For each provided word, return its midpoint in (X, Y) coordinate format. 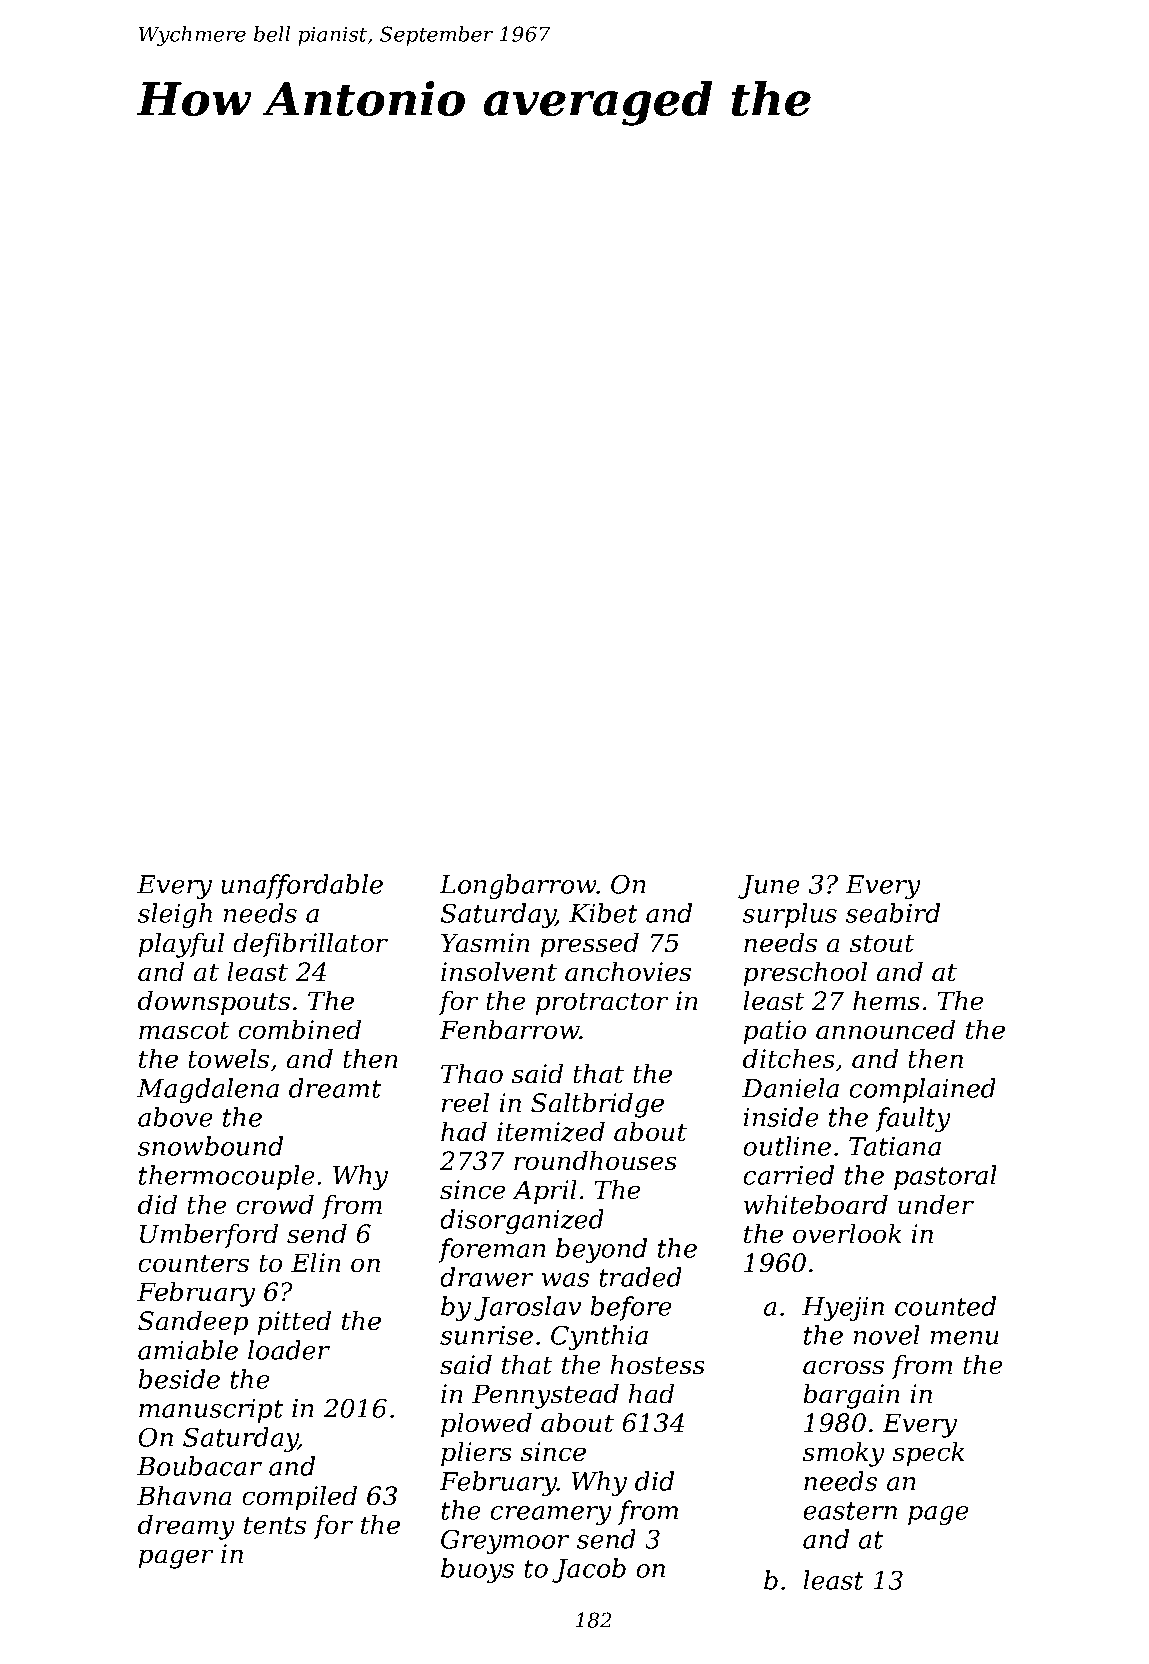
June (769, 887)
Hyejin (843, 1309)
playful (181, 945)
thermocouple (227, 1177)
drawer (486, 1277)
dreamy (186, 1527)
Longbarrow (518, 886)
